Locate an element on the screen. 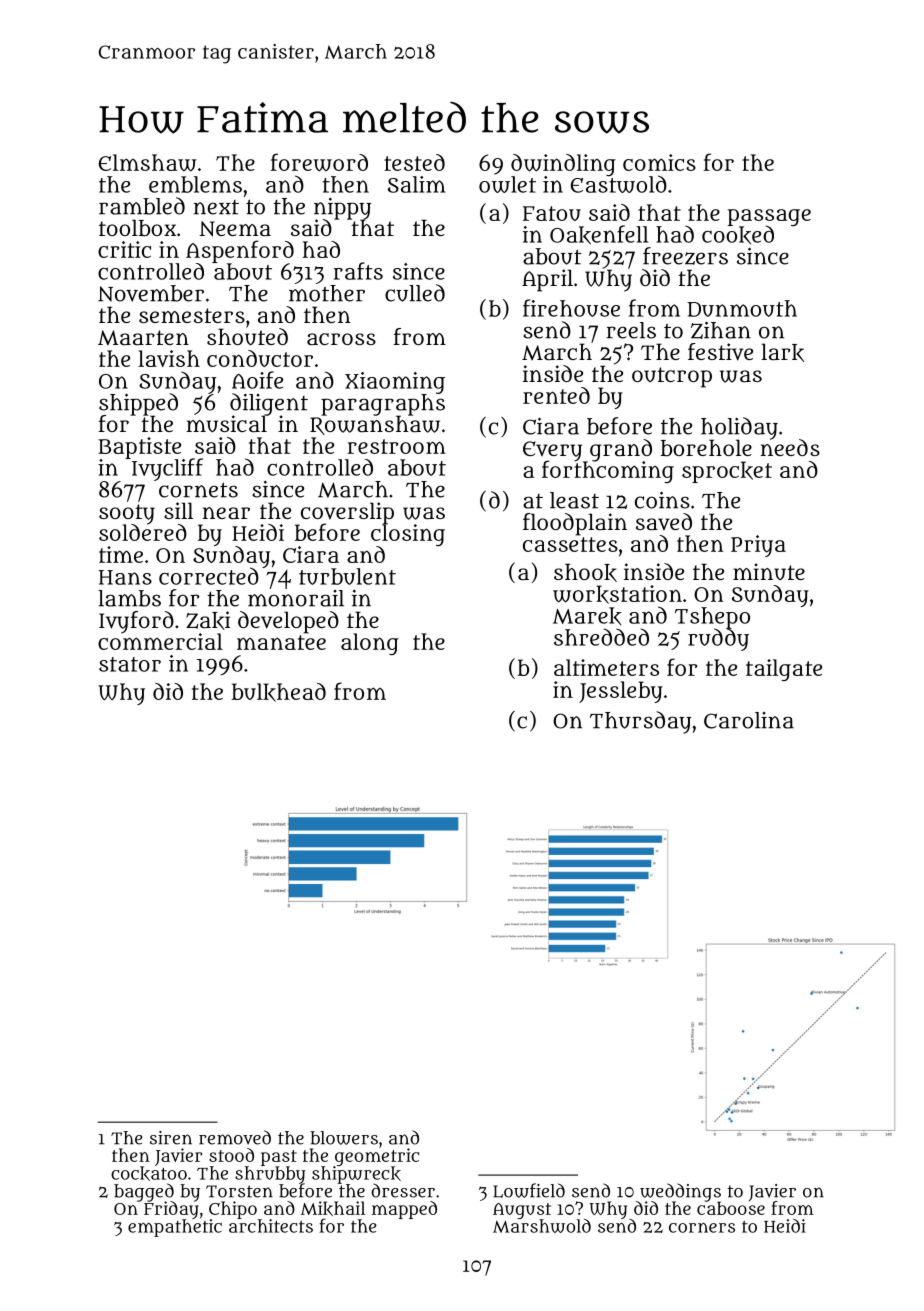 Image resolution: width=924 pixels, height=1311 pixels. critic is located at coordinates (124, 249).
